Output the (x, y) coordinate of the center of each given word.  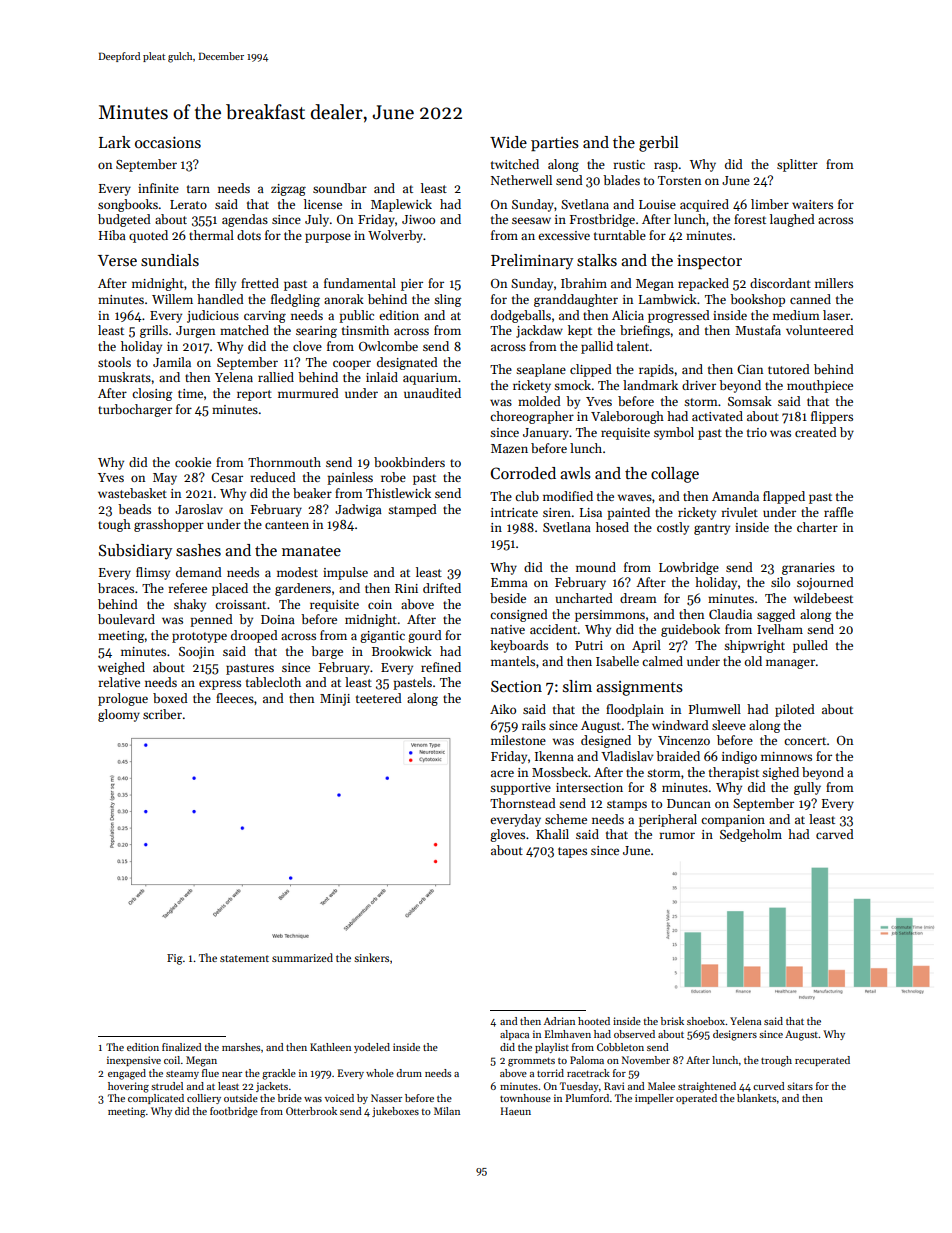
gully (807, 788)
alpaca (514, 1035)
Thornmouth (284, 462)
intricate (514, 512)
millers (834, 283)
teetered (379, 698)
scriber (162, 714)
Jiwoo (418, 219)
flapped (784, 497)
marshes (241, 1047)
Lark (115, 142)
